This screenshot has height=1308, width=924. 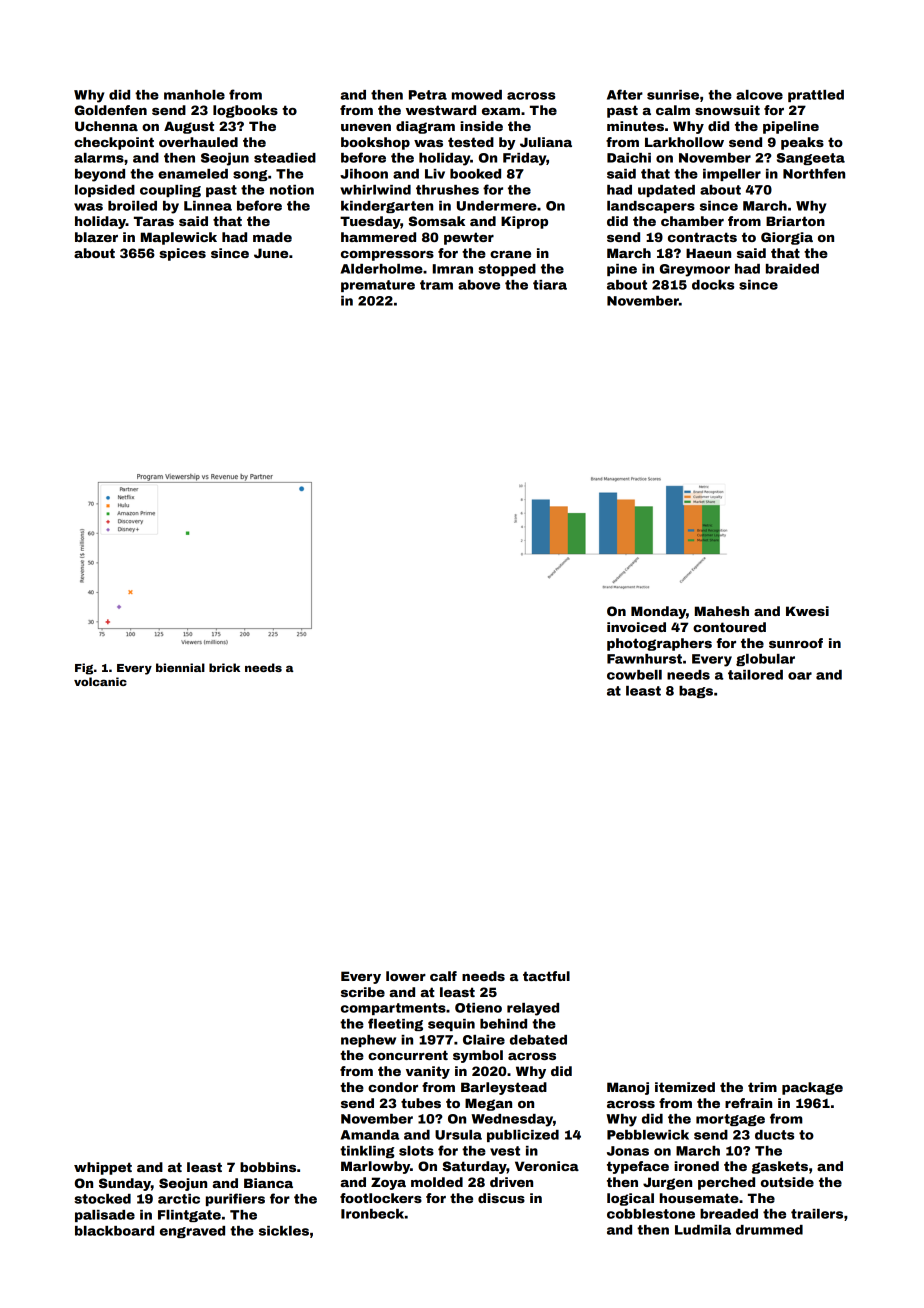 What do you see at coordinates (180, 667) in the screenshot?
I see `biennial` at bounding box center [180, 667].
